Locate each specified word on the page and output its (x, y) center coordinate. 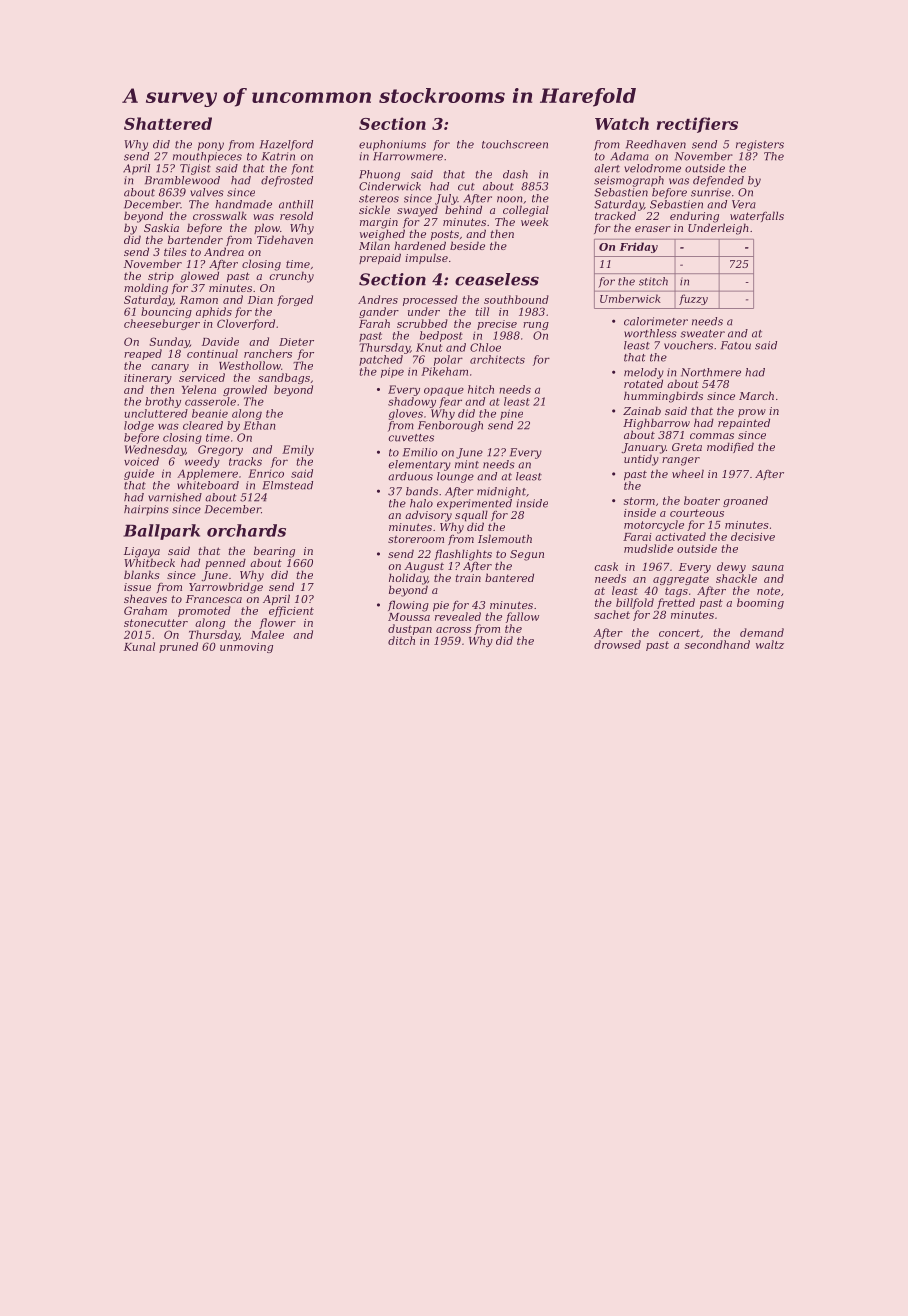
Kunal (139, 646)
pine (511, 414)
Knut (429, 347)
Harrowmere (408, 156)
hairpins (146, 510)
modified (730, 447)
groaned (745, 501)
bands (422, 491)
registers (760, 145)
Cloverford (246, 324)
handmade (243, 204)
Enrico (266, 473)
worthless (650, 333)
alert (607, 168)
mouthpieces (207, 157)
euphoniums (392, 145)
